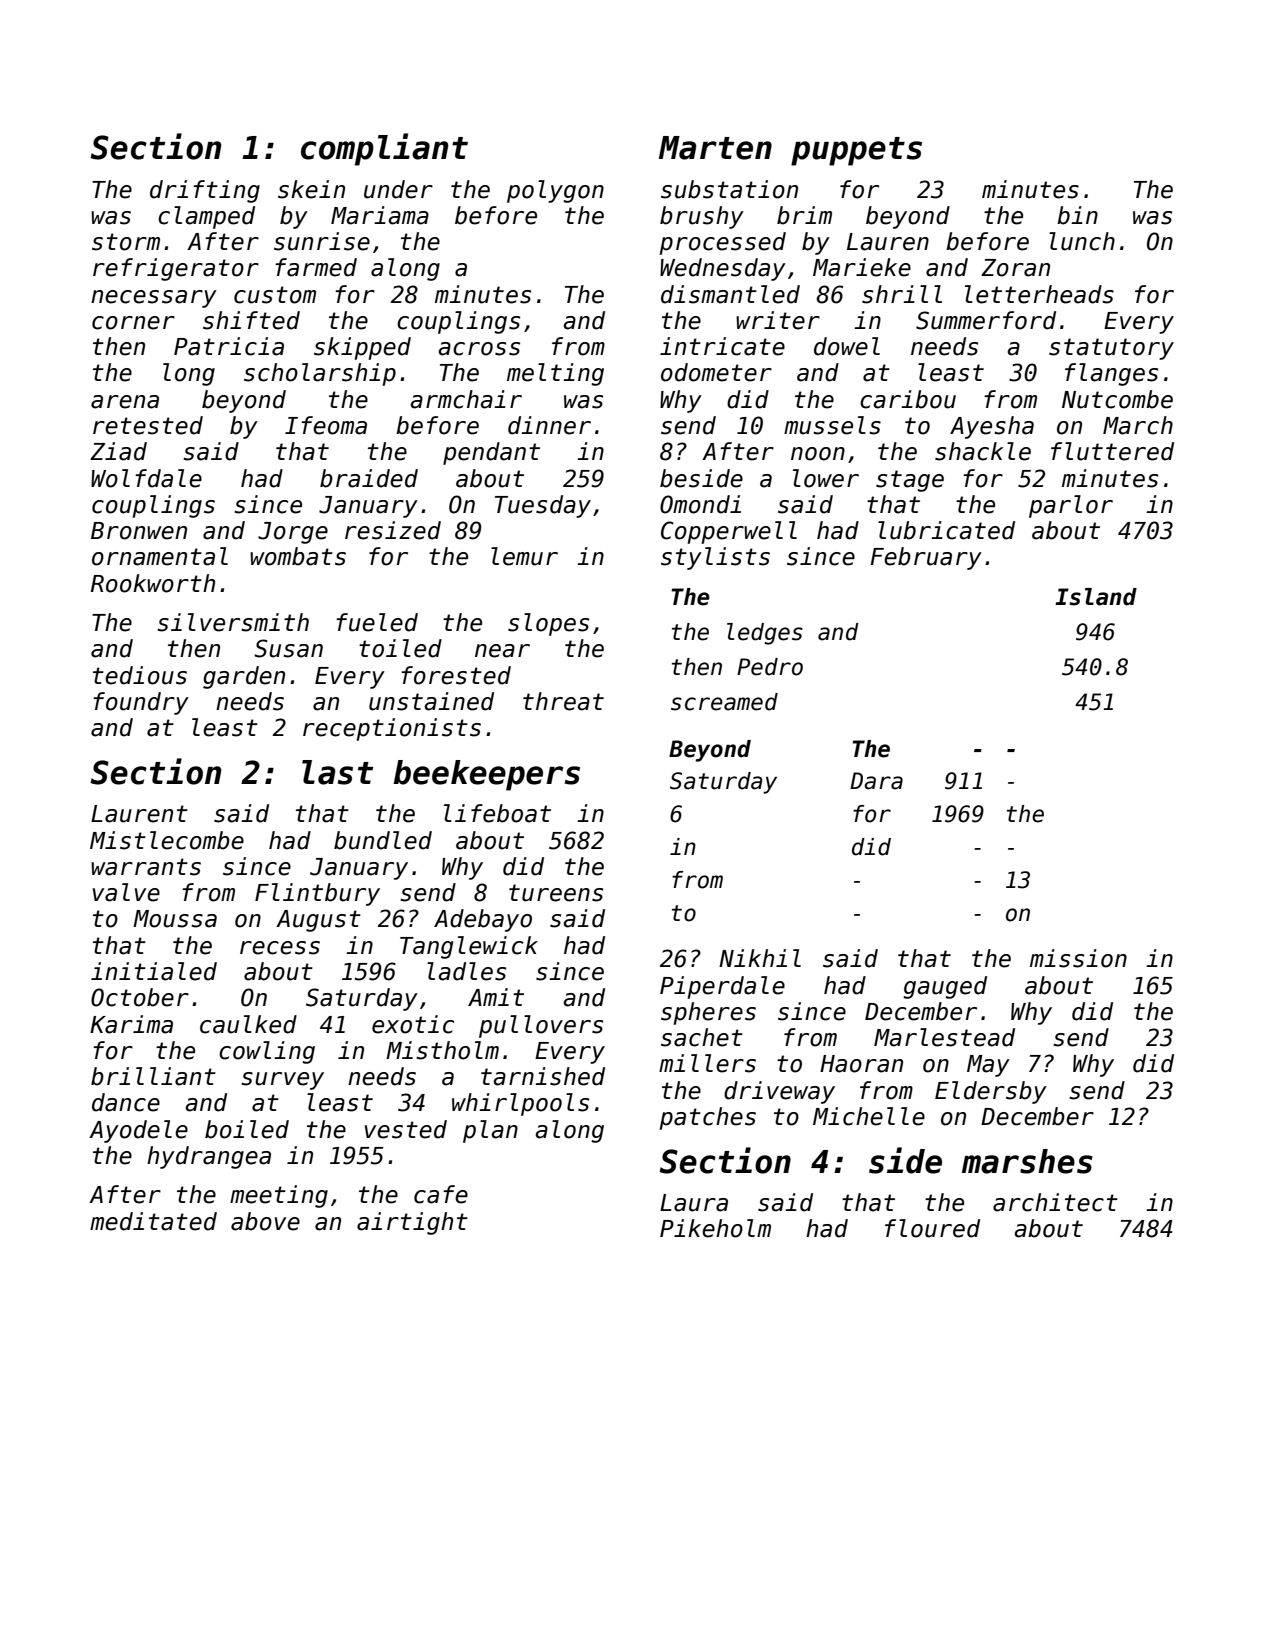 The image size is (1265, 1637). Describe the element at coordinates (233, 622) in the page. I see `silversmith` at that location.
